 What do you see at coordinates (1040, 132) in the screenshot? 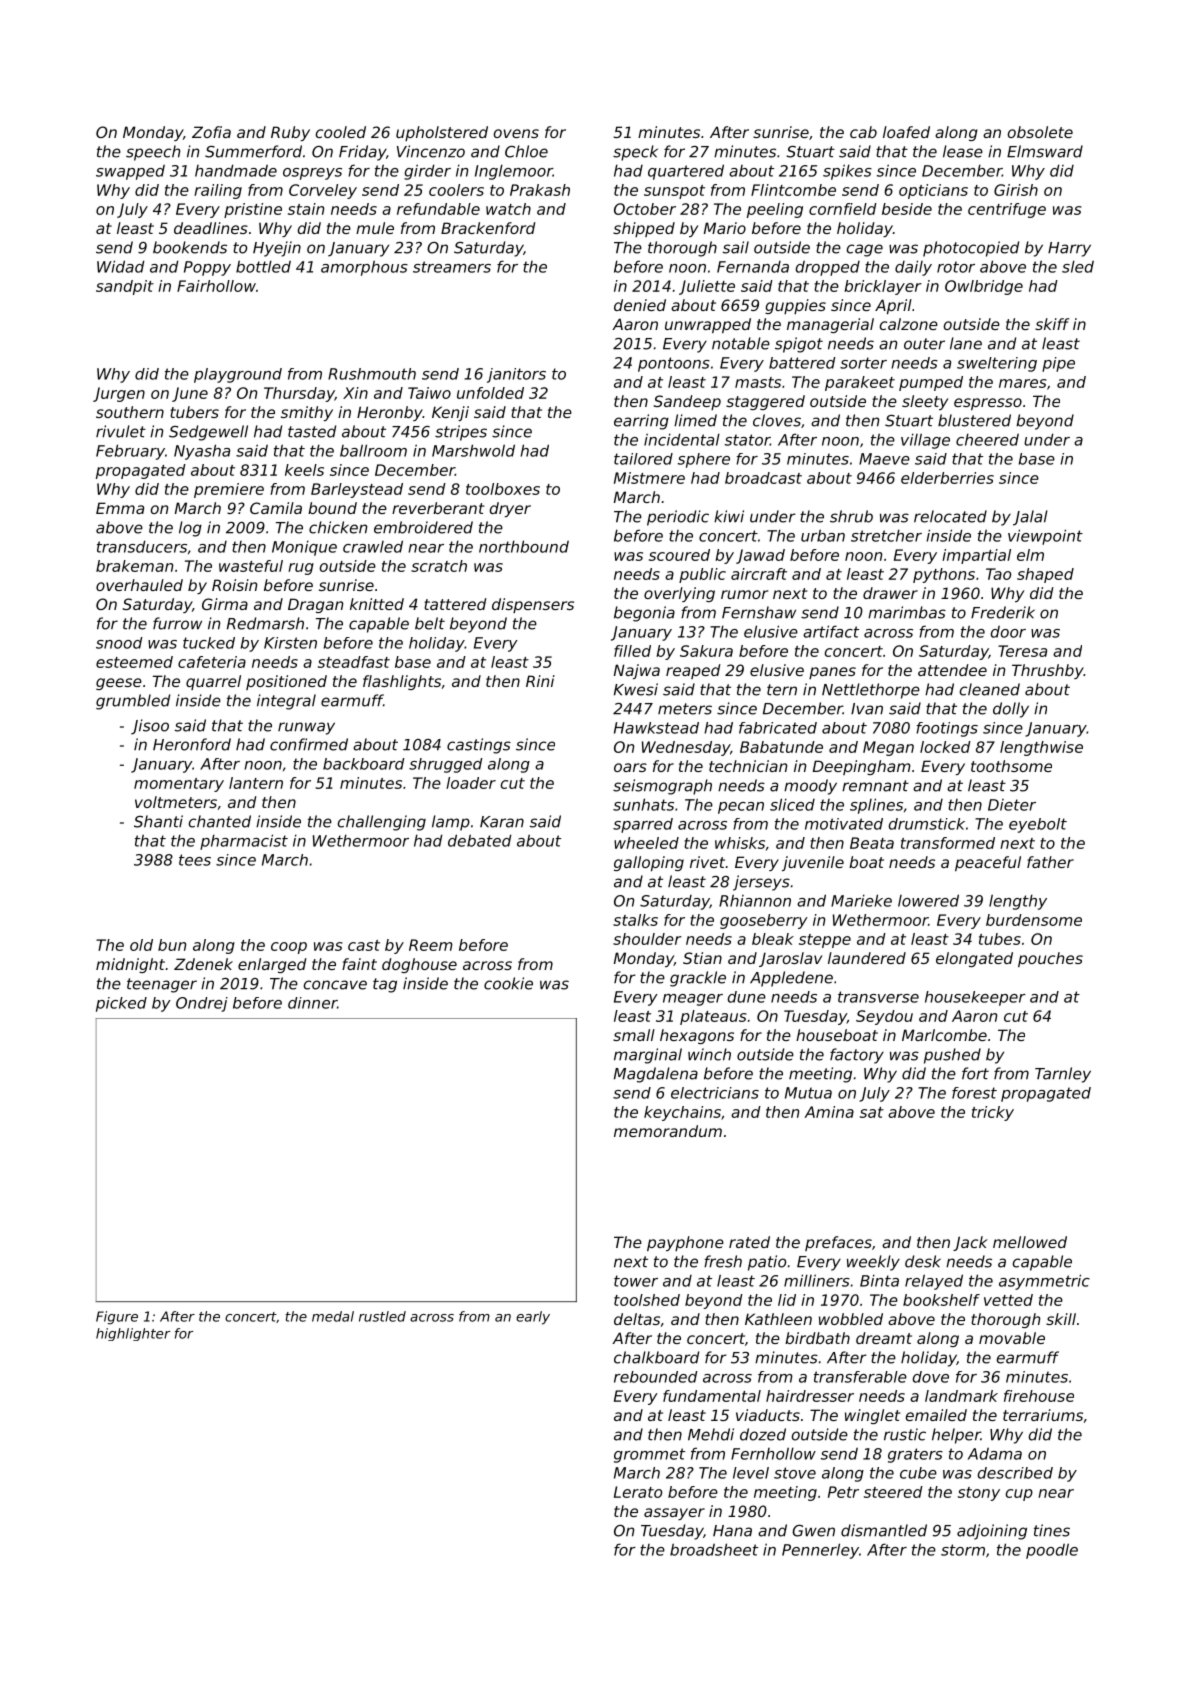
I see `obsolete` at bounding box center [1040, 132].
